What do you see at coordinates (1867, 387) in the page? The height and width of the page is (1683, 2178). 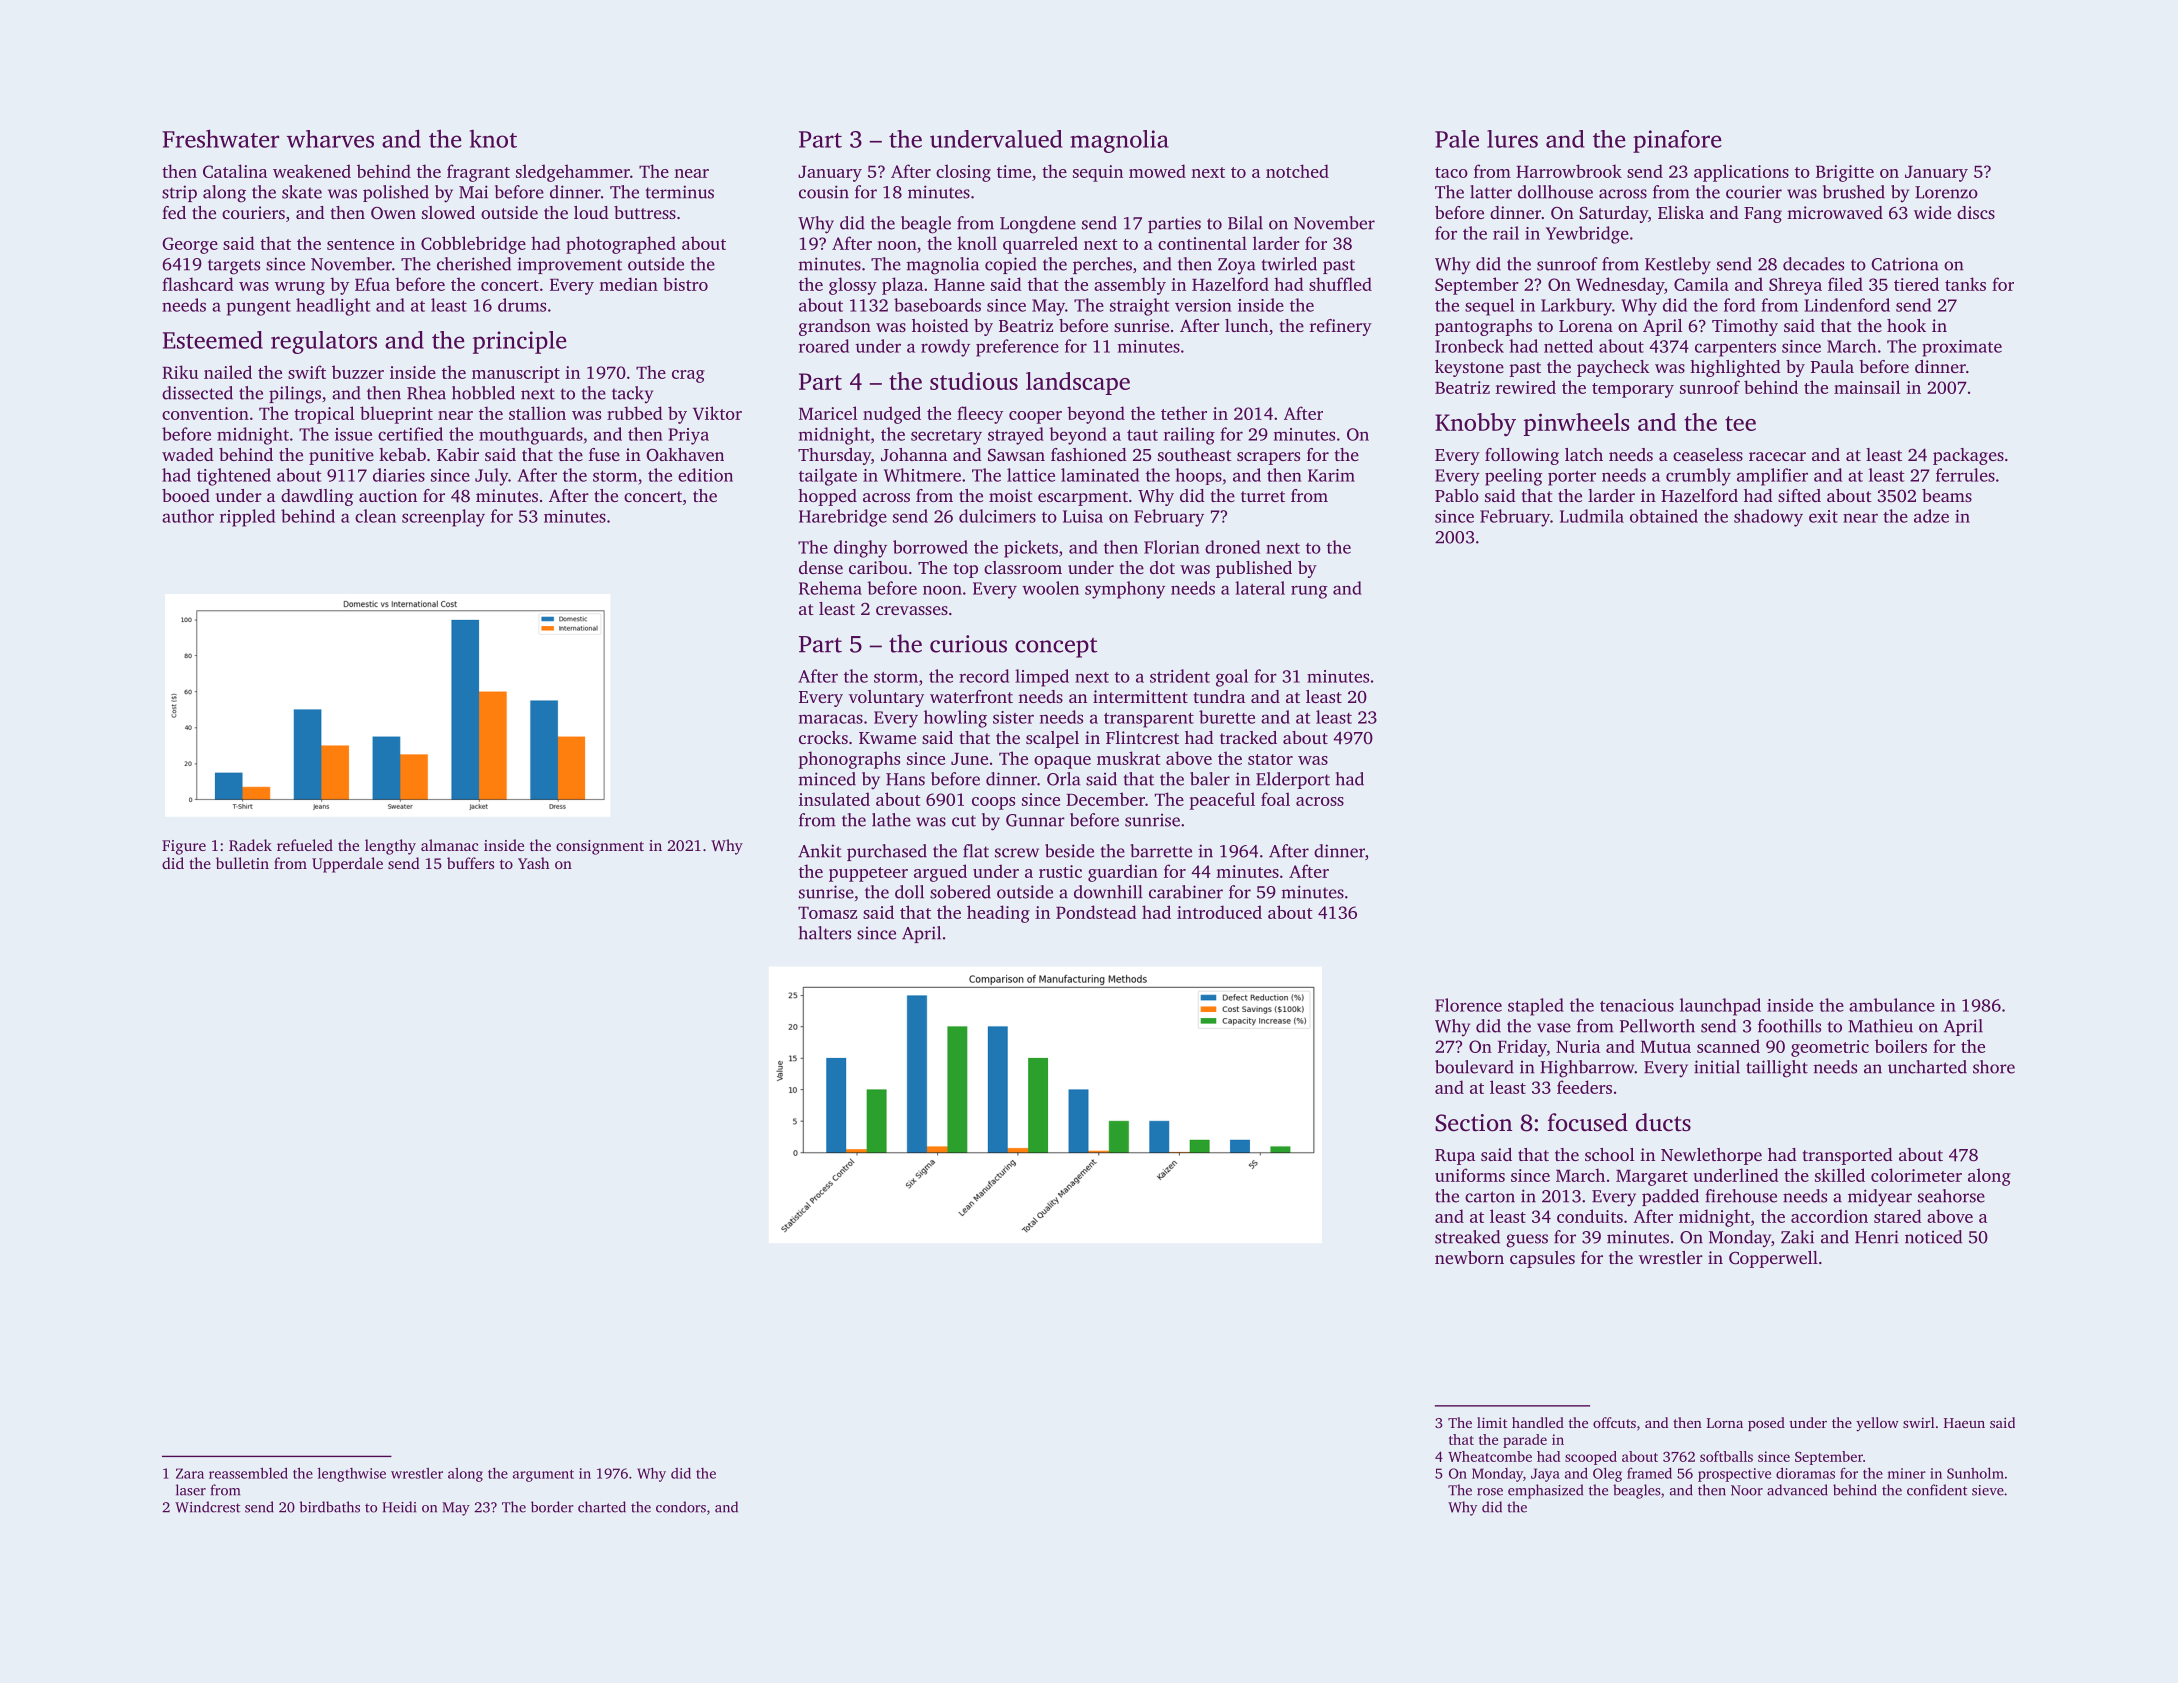 I see `mainsail` at bounding box center [1867, 387].
